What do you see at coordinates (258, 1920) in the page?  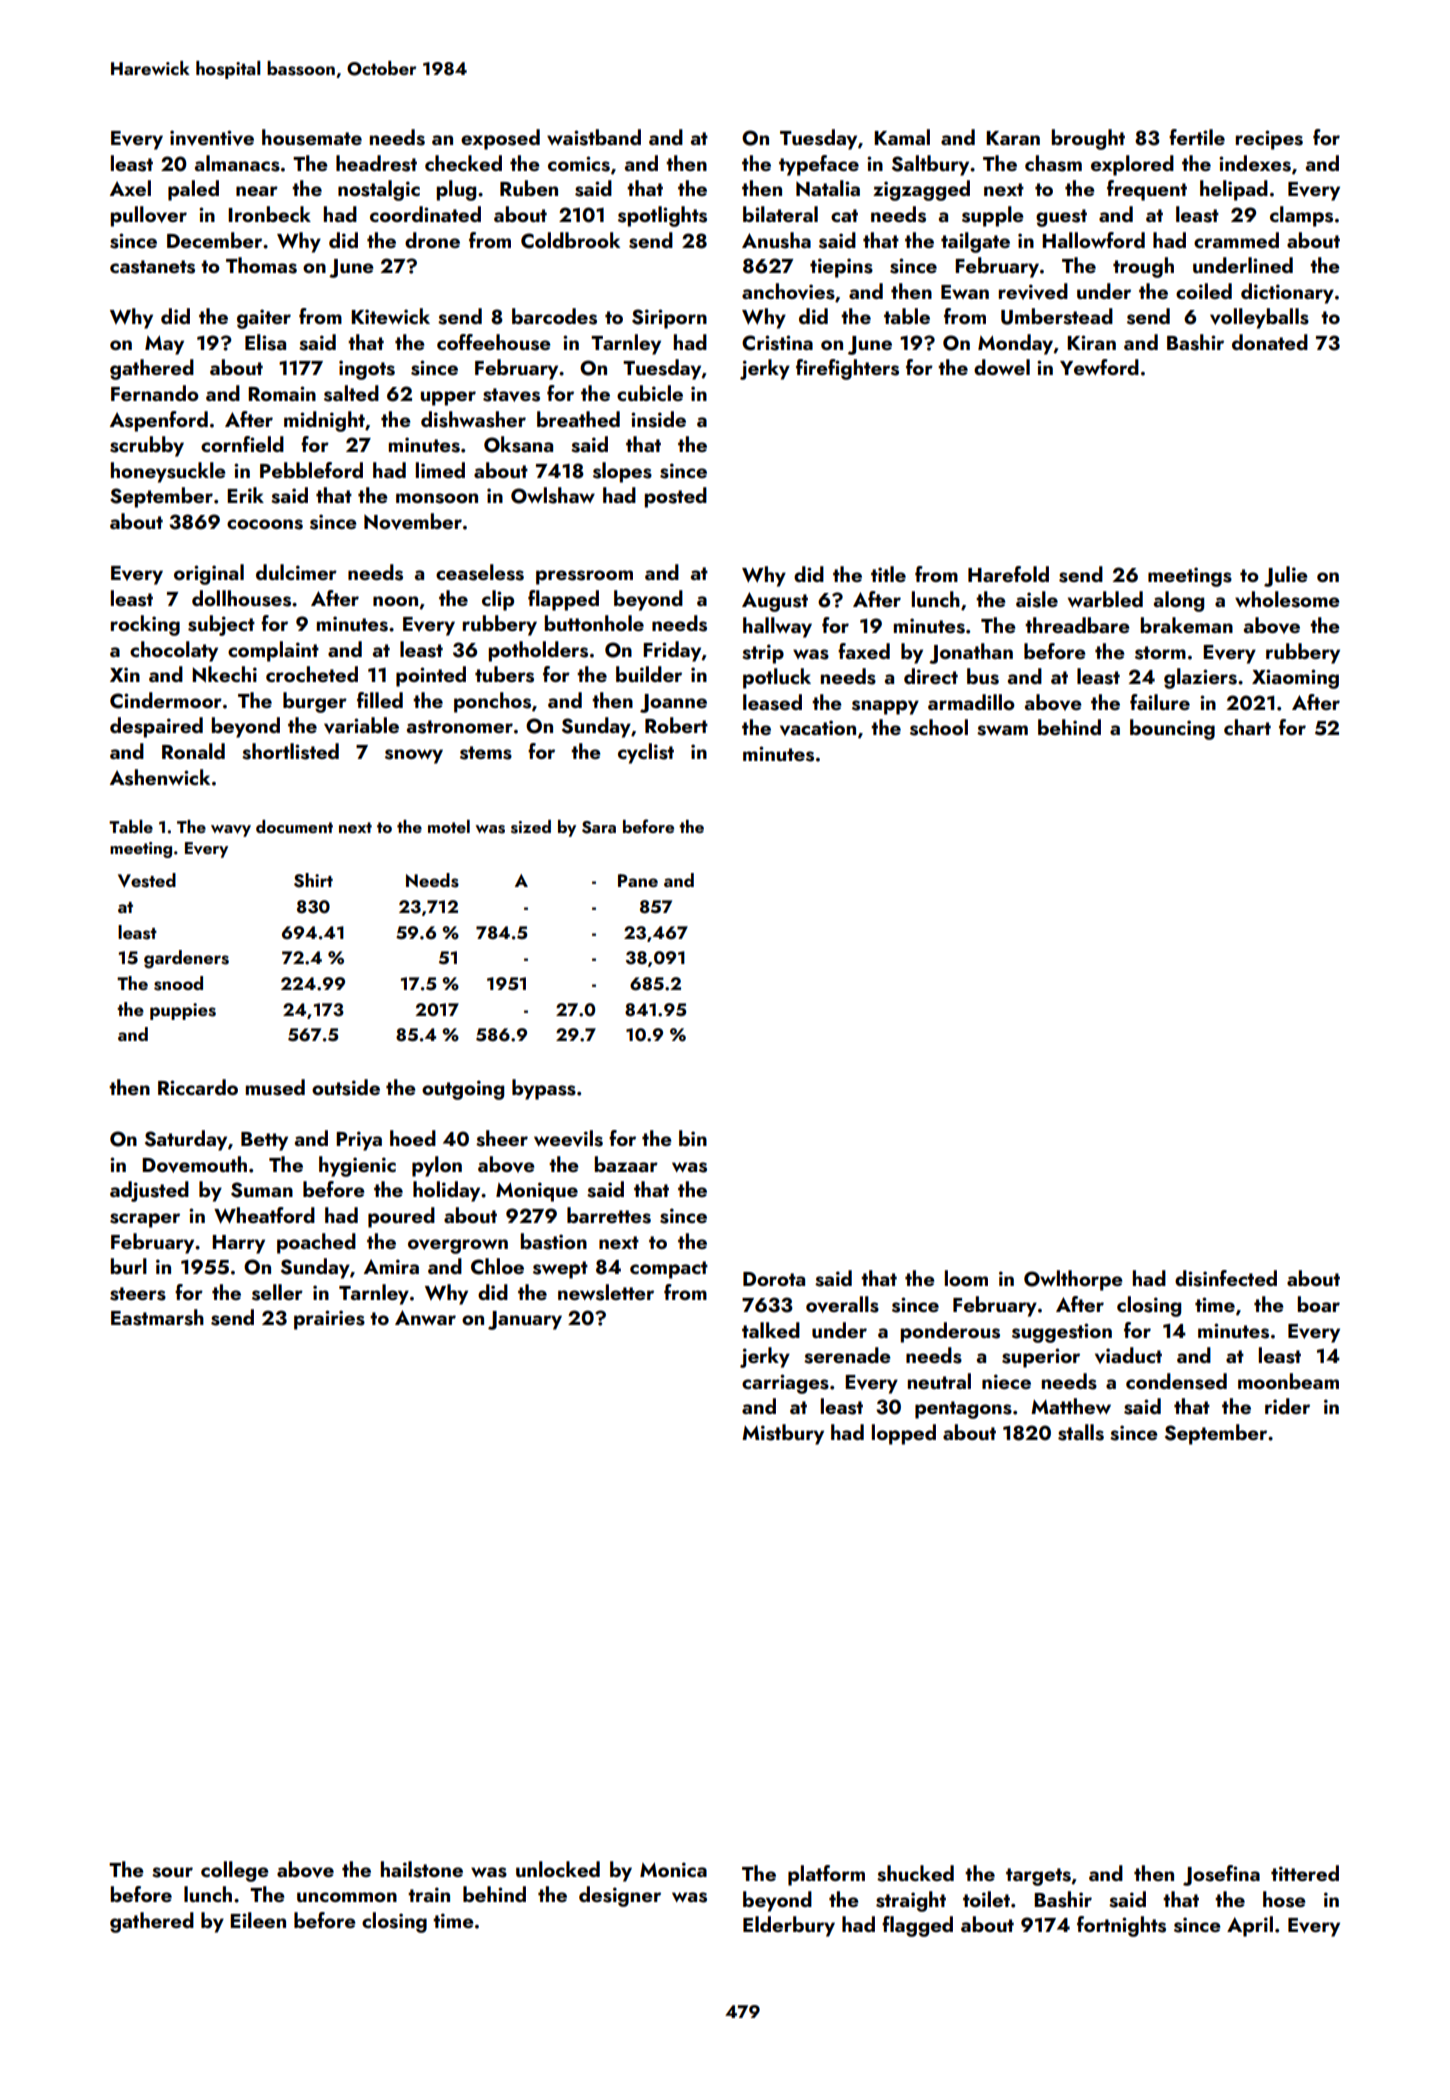 I see `Eileen` at bounding box center [258, 1920].
